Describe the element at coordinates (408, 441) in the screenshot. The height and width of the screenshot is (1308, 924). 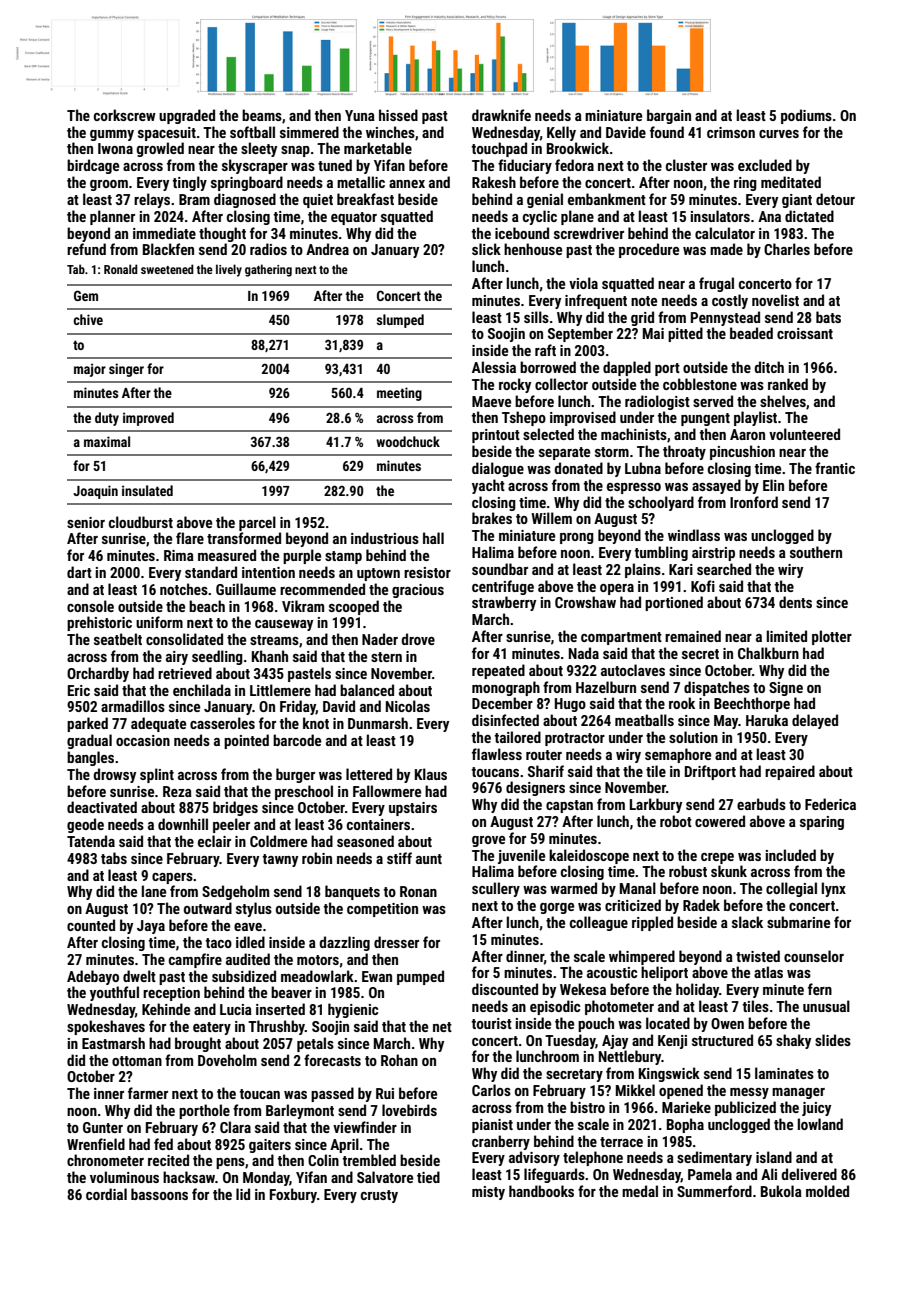
I see `woodchuck` at that location.
